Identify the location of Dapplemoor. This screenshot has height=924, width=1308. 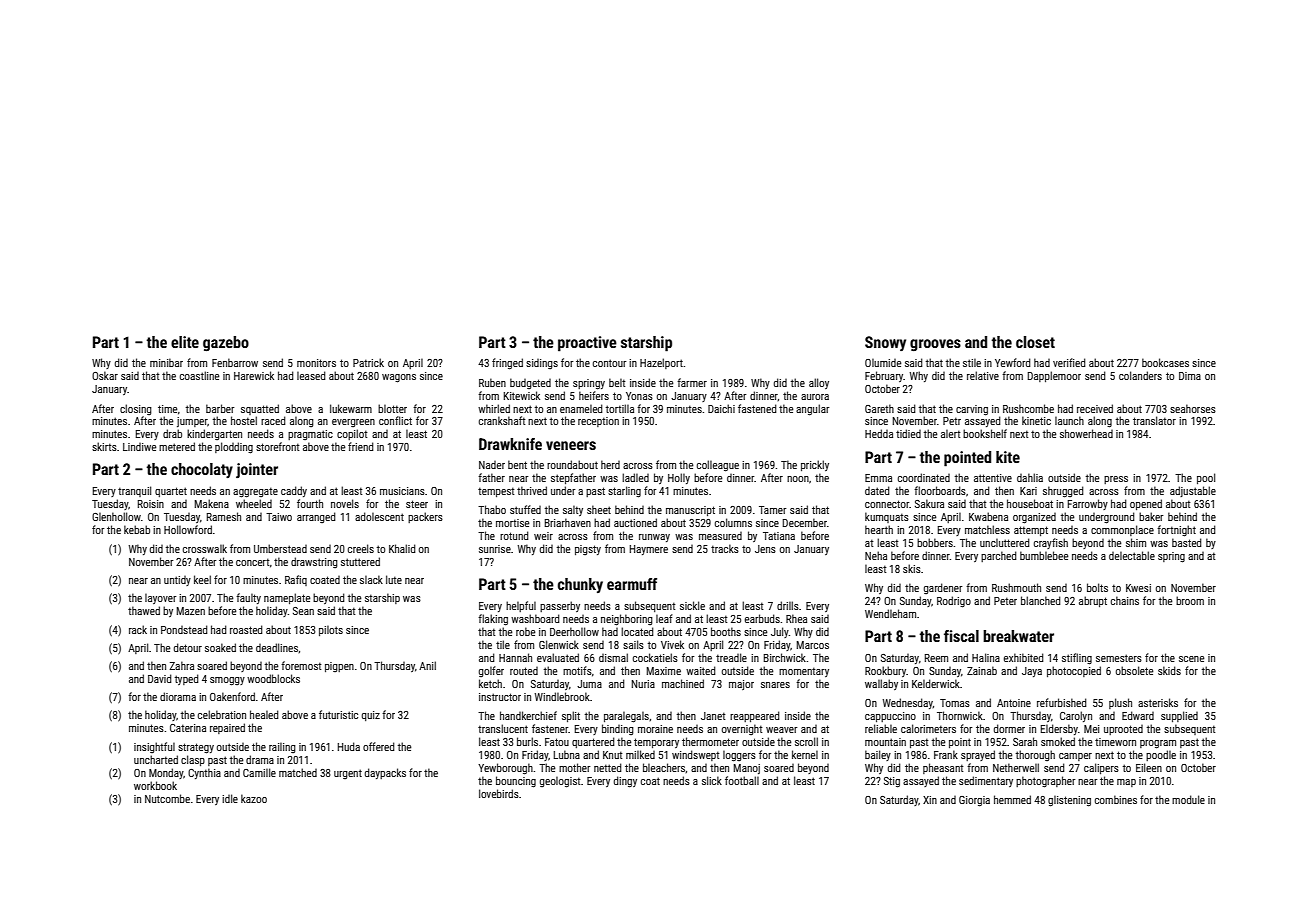
(1054, 376).
